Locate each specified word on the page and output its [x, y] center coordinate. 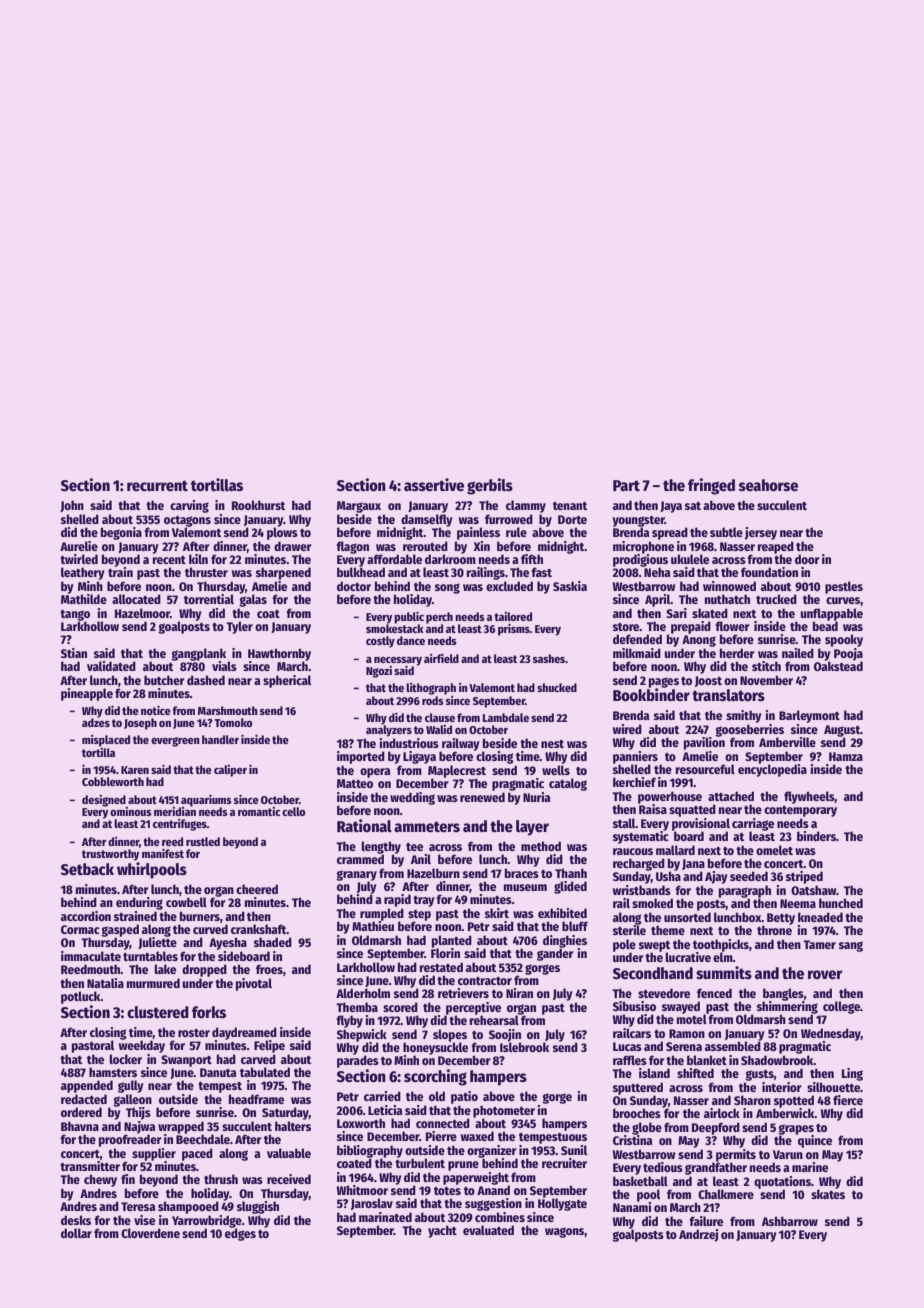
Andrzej [698, 1235]
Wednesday [831, 1034]
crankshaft [259, 929]
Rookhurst [258, 505]
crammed [360, 859]
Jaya [671, 507]
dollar [76, 1233]
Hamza [846, 756]
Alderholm [363, 993]
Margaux [359, 507]
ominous [131, 811]
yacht [442, 1231]
